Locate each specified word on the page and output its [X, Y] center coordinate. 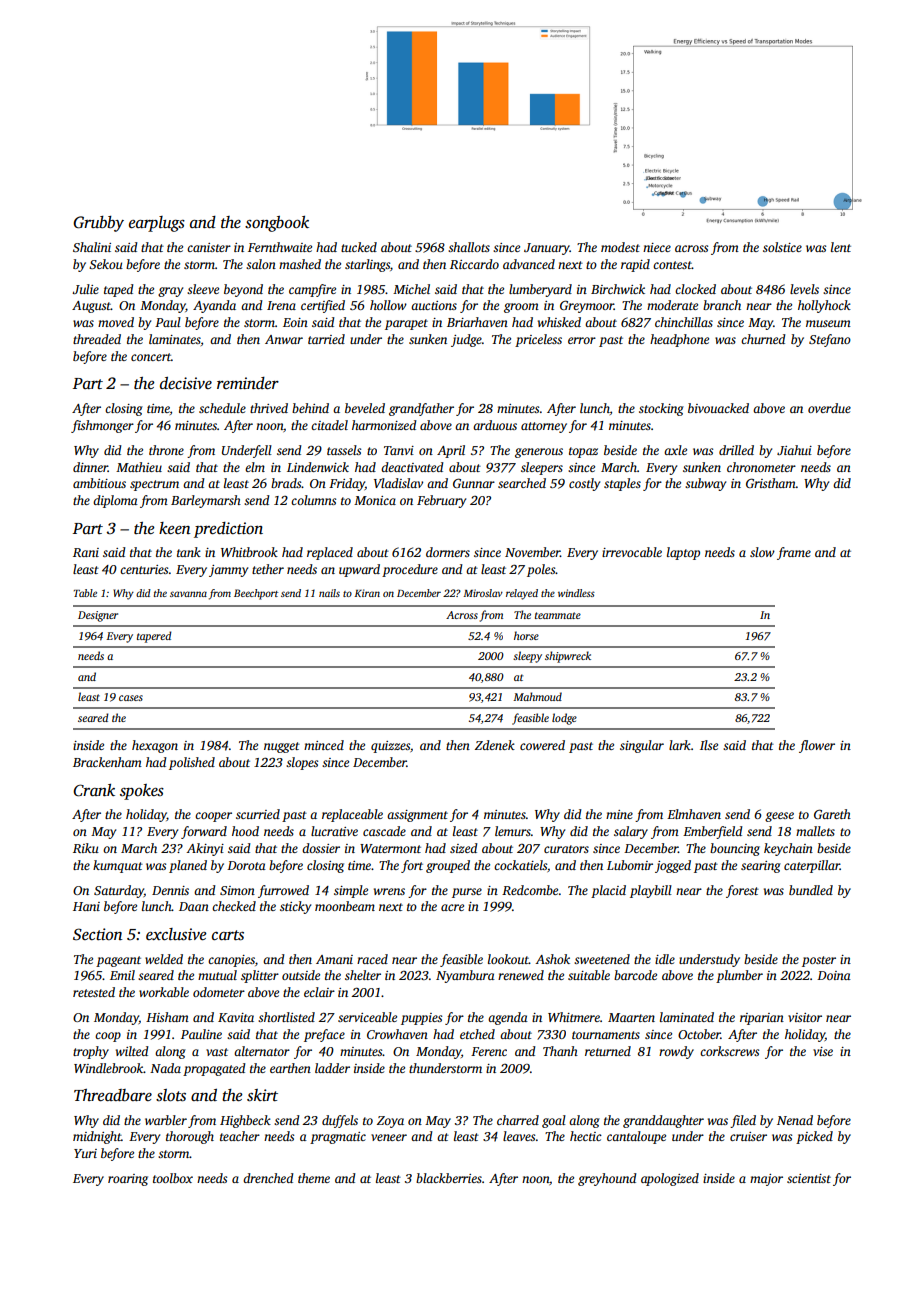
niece [657, 247]
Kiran [367, 593]
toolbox [173, 1178]
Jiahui [794, 450]
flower [817, 746]
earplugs [157, 224]
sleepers [542, 468]
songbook [277, 224]
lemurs [513, 831]
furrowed [283, 891]
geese [779, 817]
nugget [282, 747]
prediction [228, 530]
